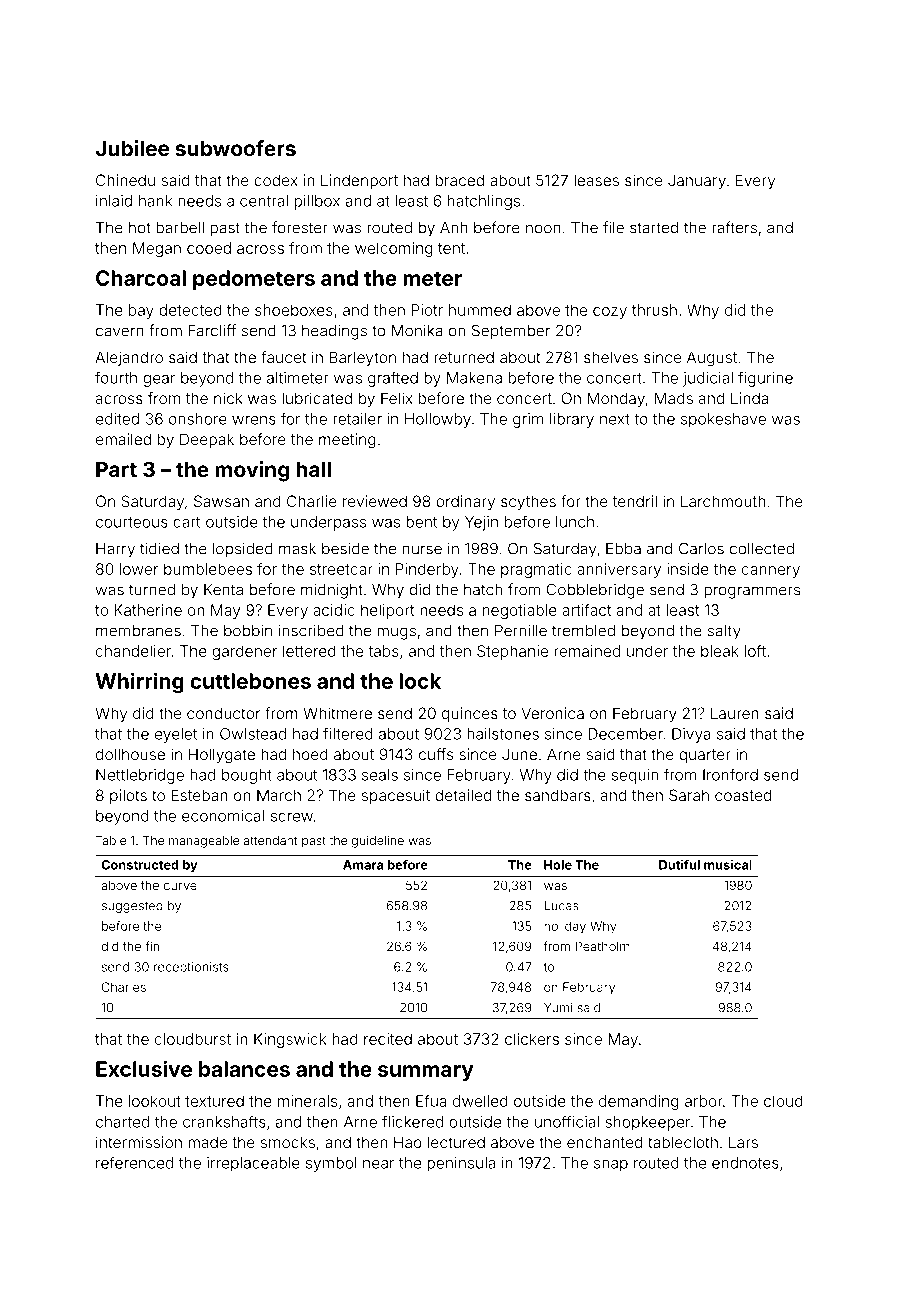  What do you see at coordinates (572, 420) in the document?
I see `library` at bounding box center [572, 420].
